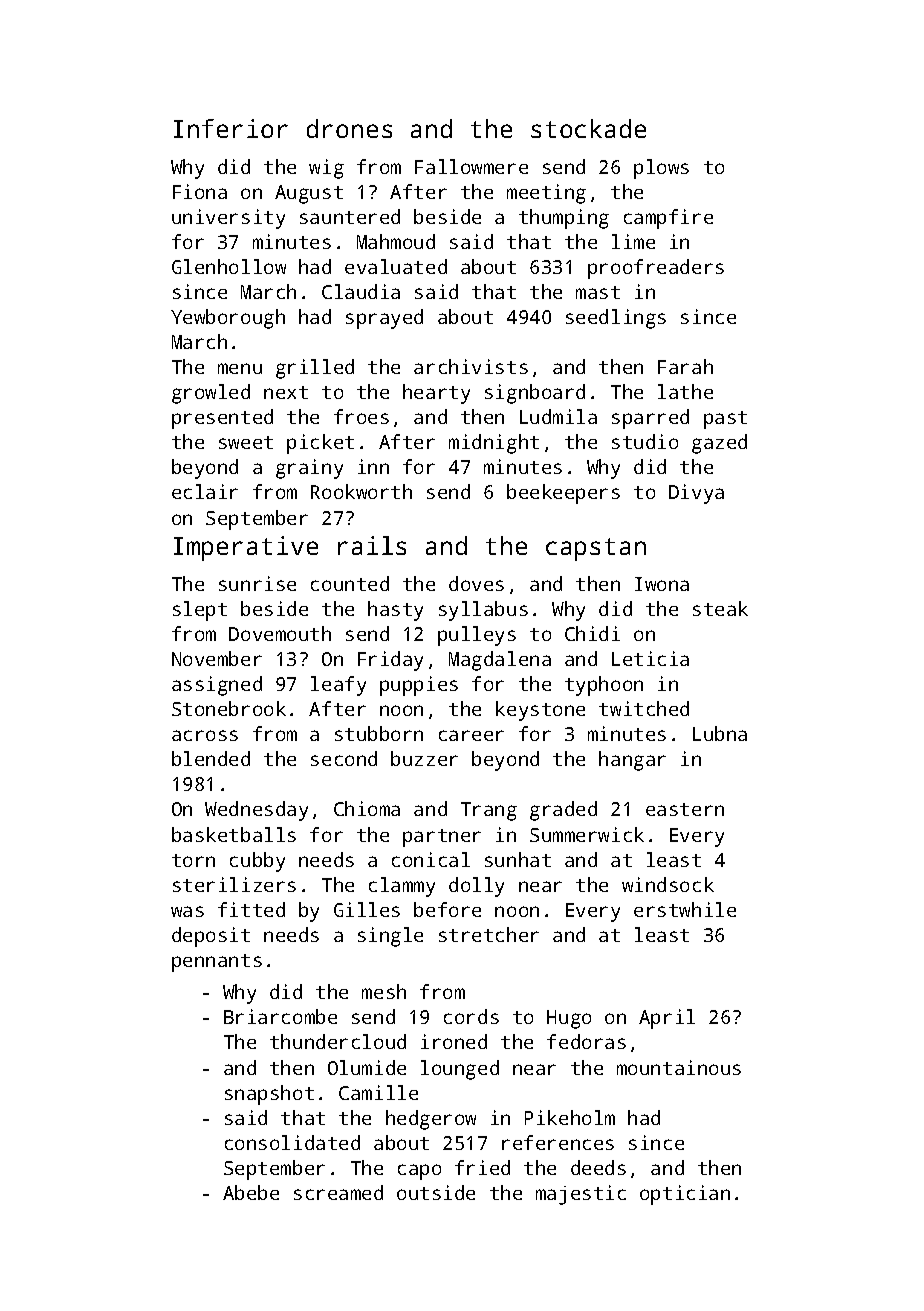 This image has width=924, height=1311. Describe the element at coordinates (564, 219) in the image. I see `thumping` at that location.
